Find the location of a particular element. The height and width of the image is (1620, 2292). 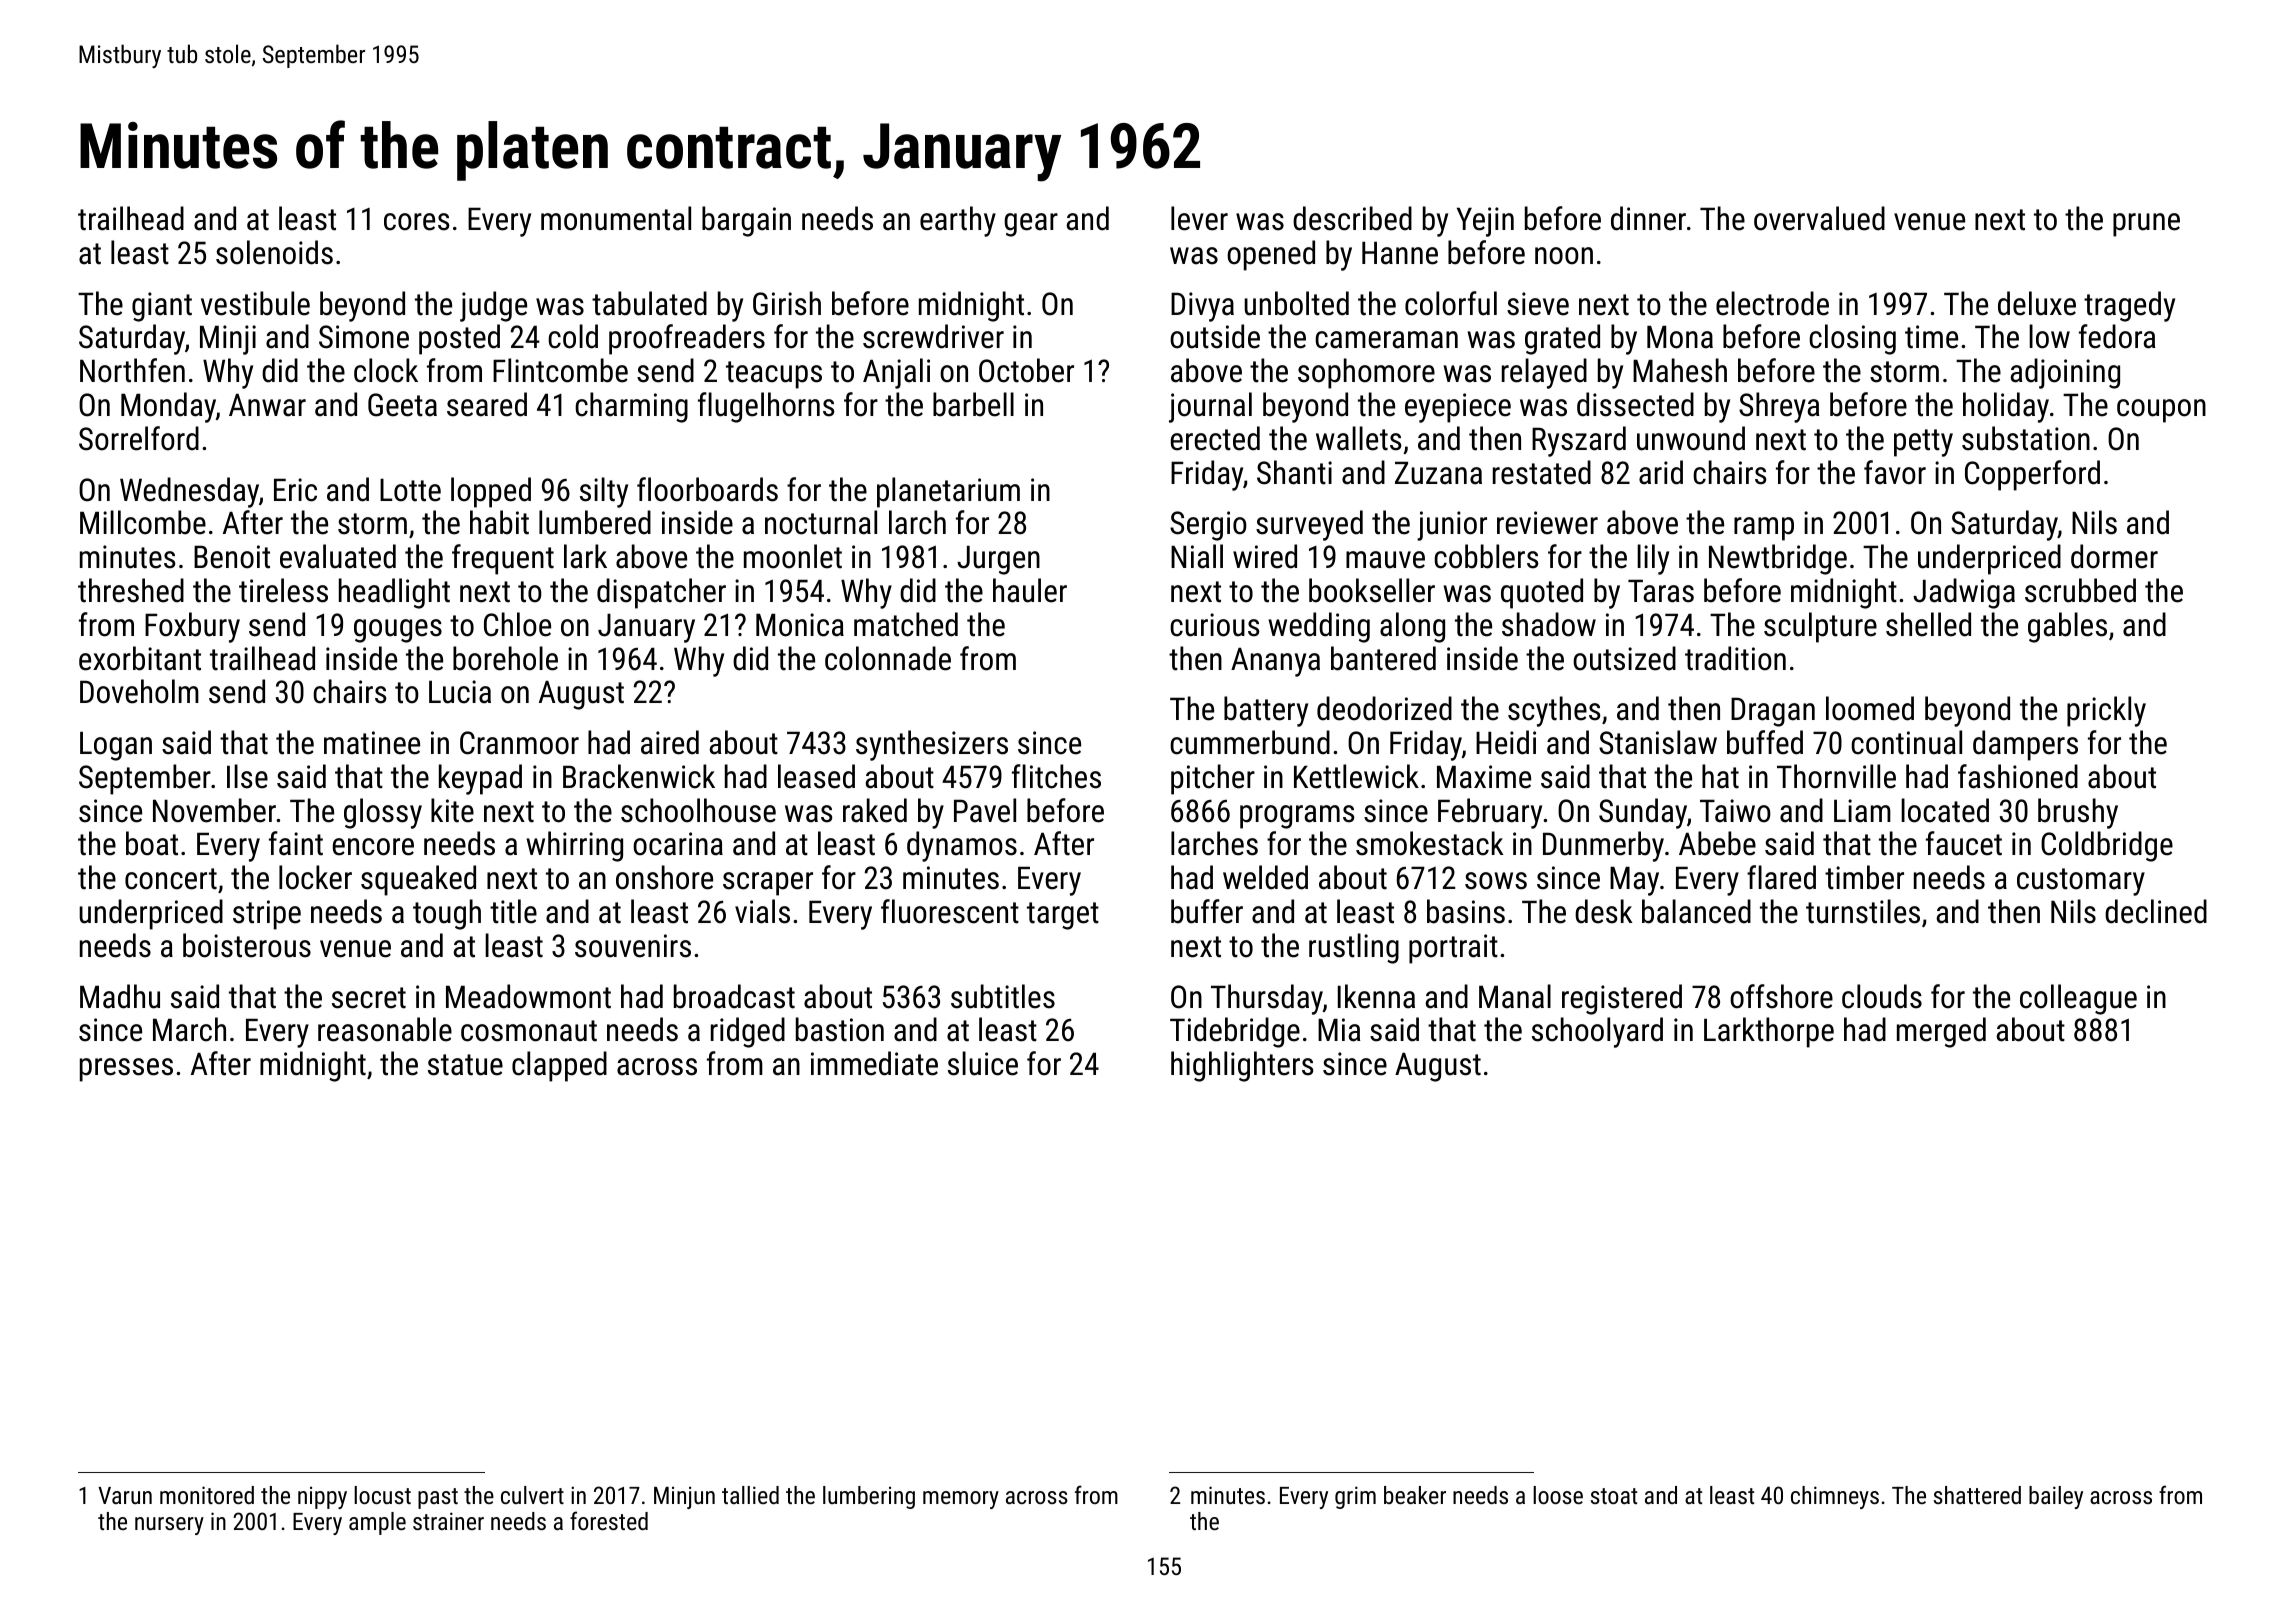

merged is located at coordinates (1941, 1032).
